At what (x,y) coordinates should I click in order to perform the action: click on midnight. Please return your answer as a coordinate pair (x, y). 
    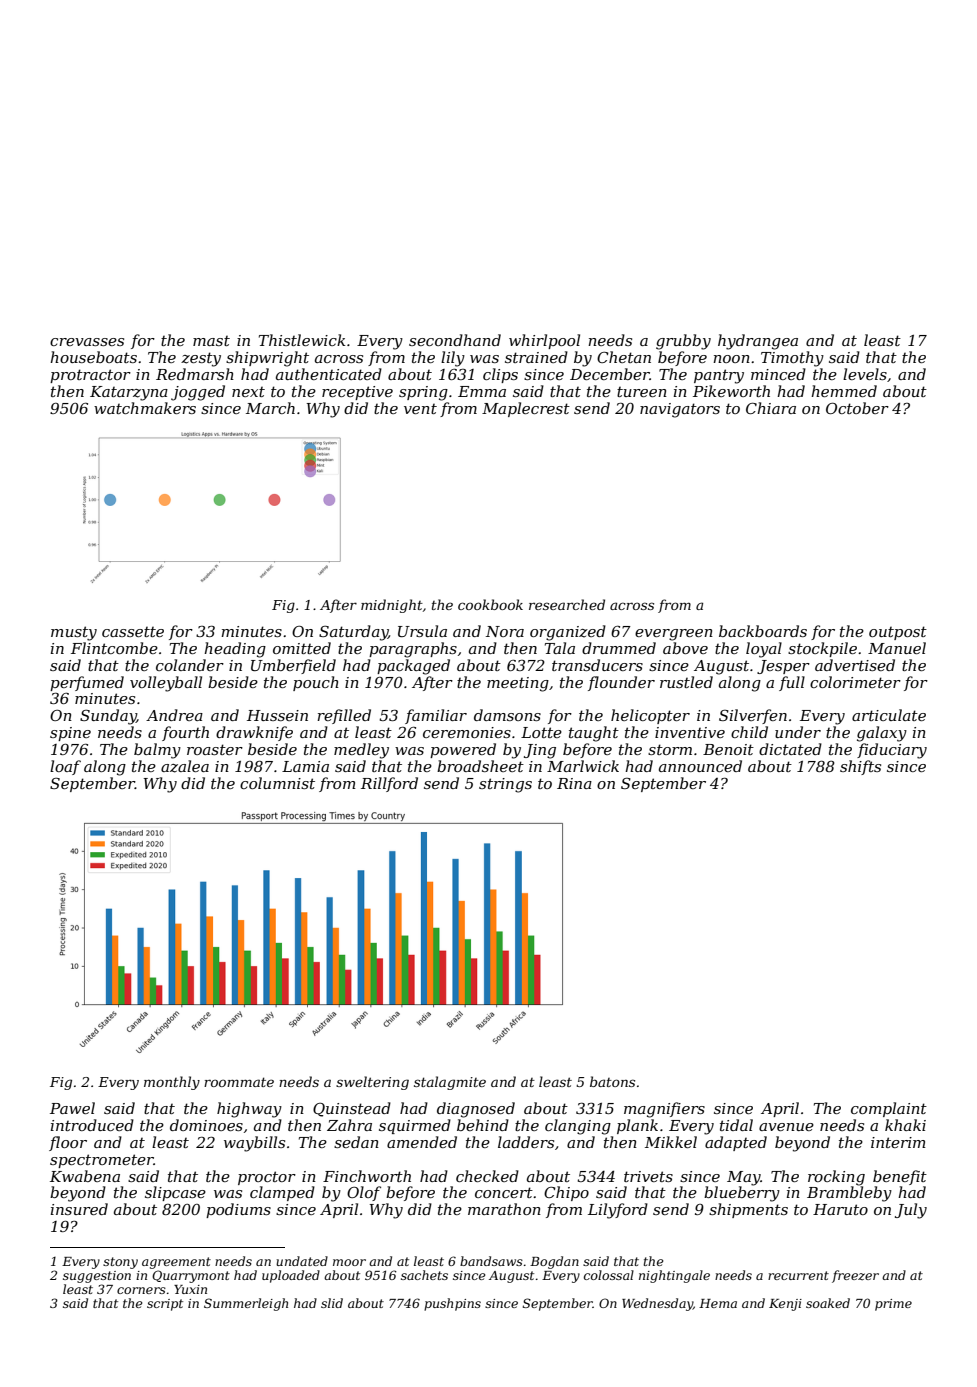
    Looking at the image, I should click on (392, 606).
